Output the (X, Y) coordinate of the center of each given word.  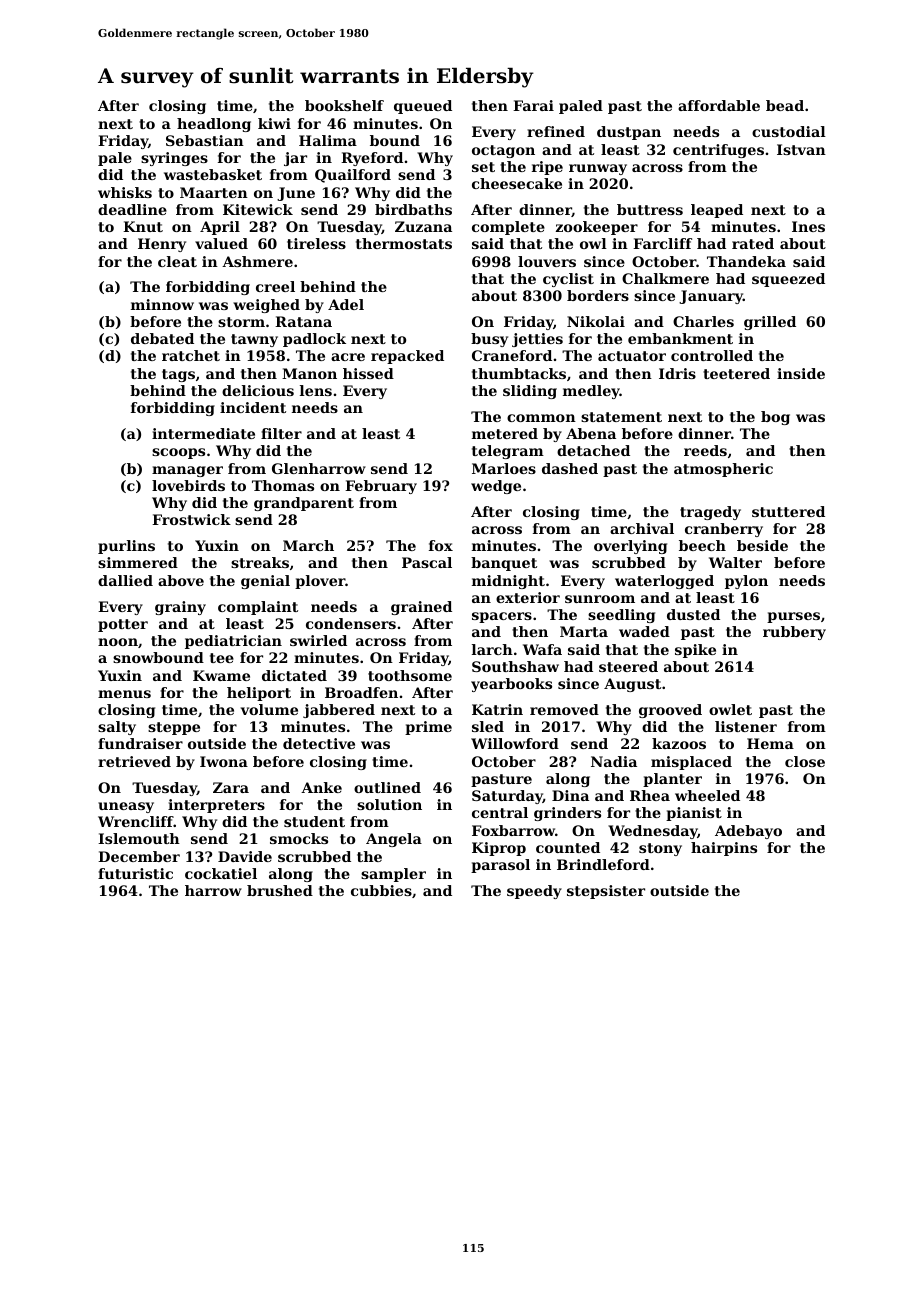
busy (489, 340)
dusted (693, 614)
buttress (650, 209)
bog (775, 418)
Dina (570, 795)
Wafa (542, 649)
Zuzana (423, 226)
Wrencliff (136, 821)
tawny (254, 340)
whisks (125, 192)
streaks (260, 562)
